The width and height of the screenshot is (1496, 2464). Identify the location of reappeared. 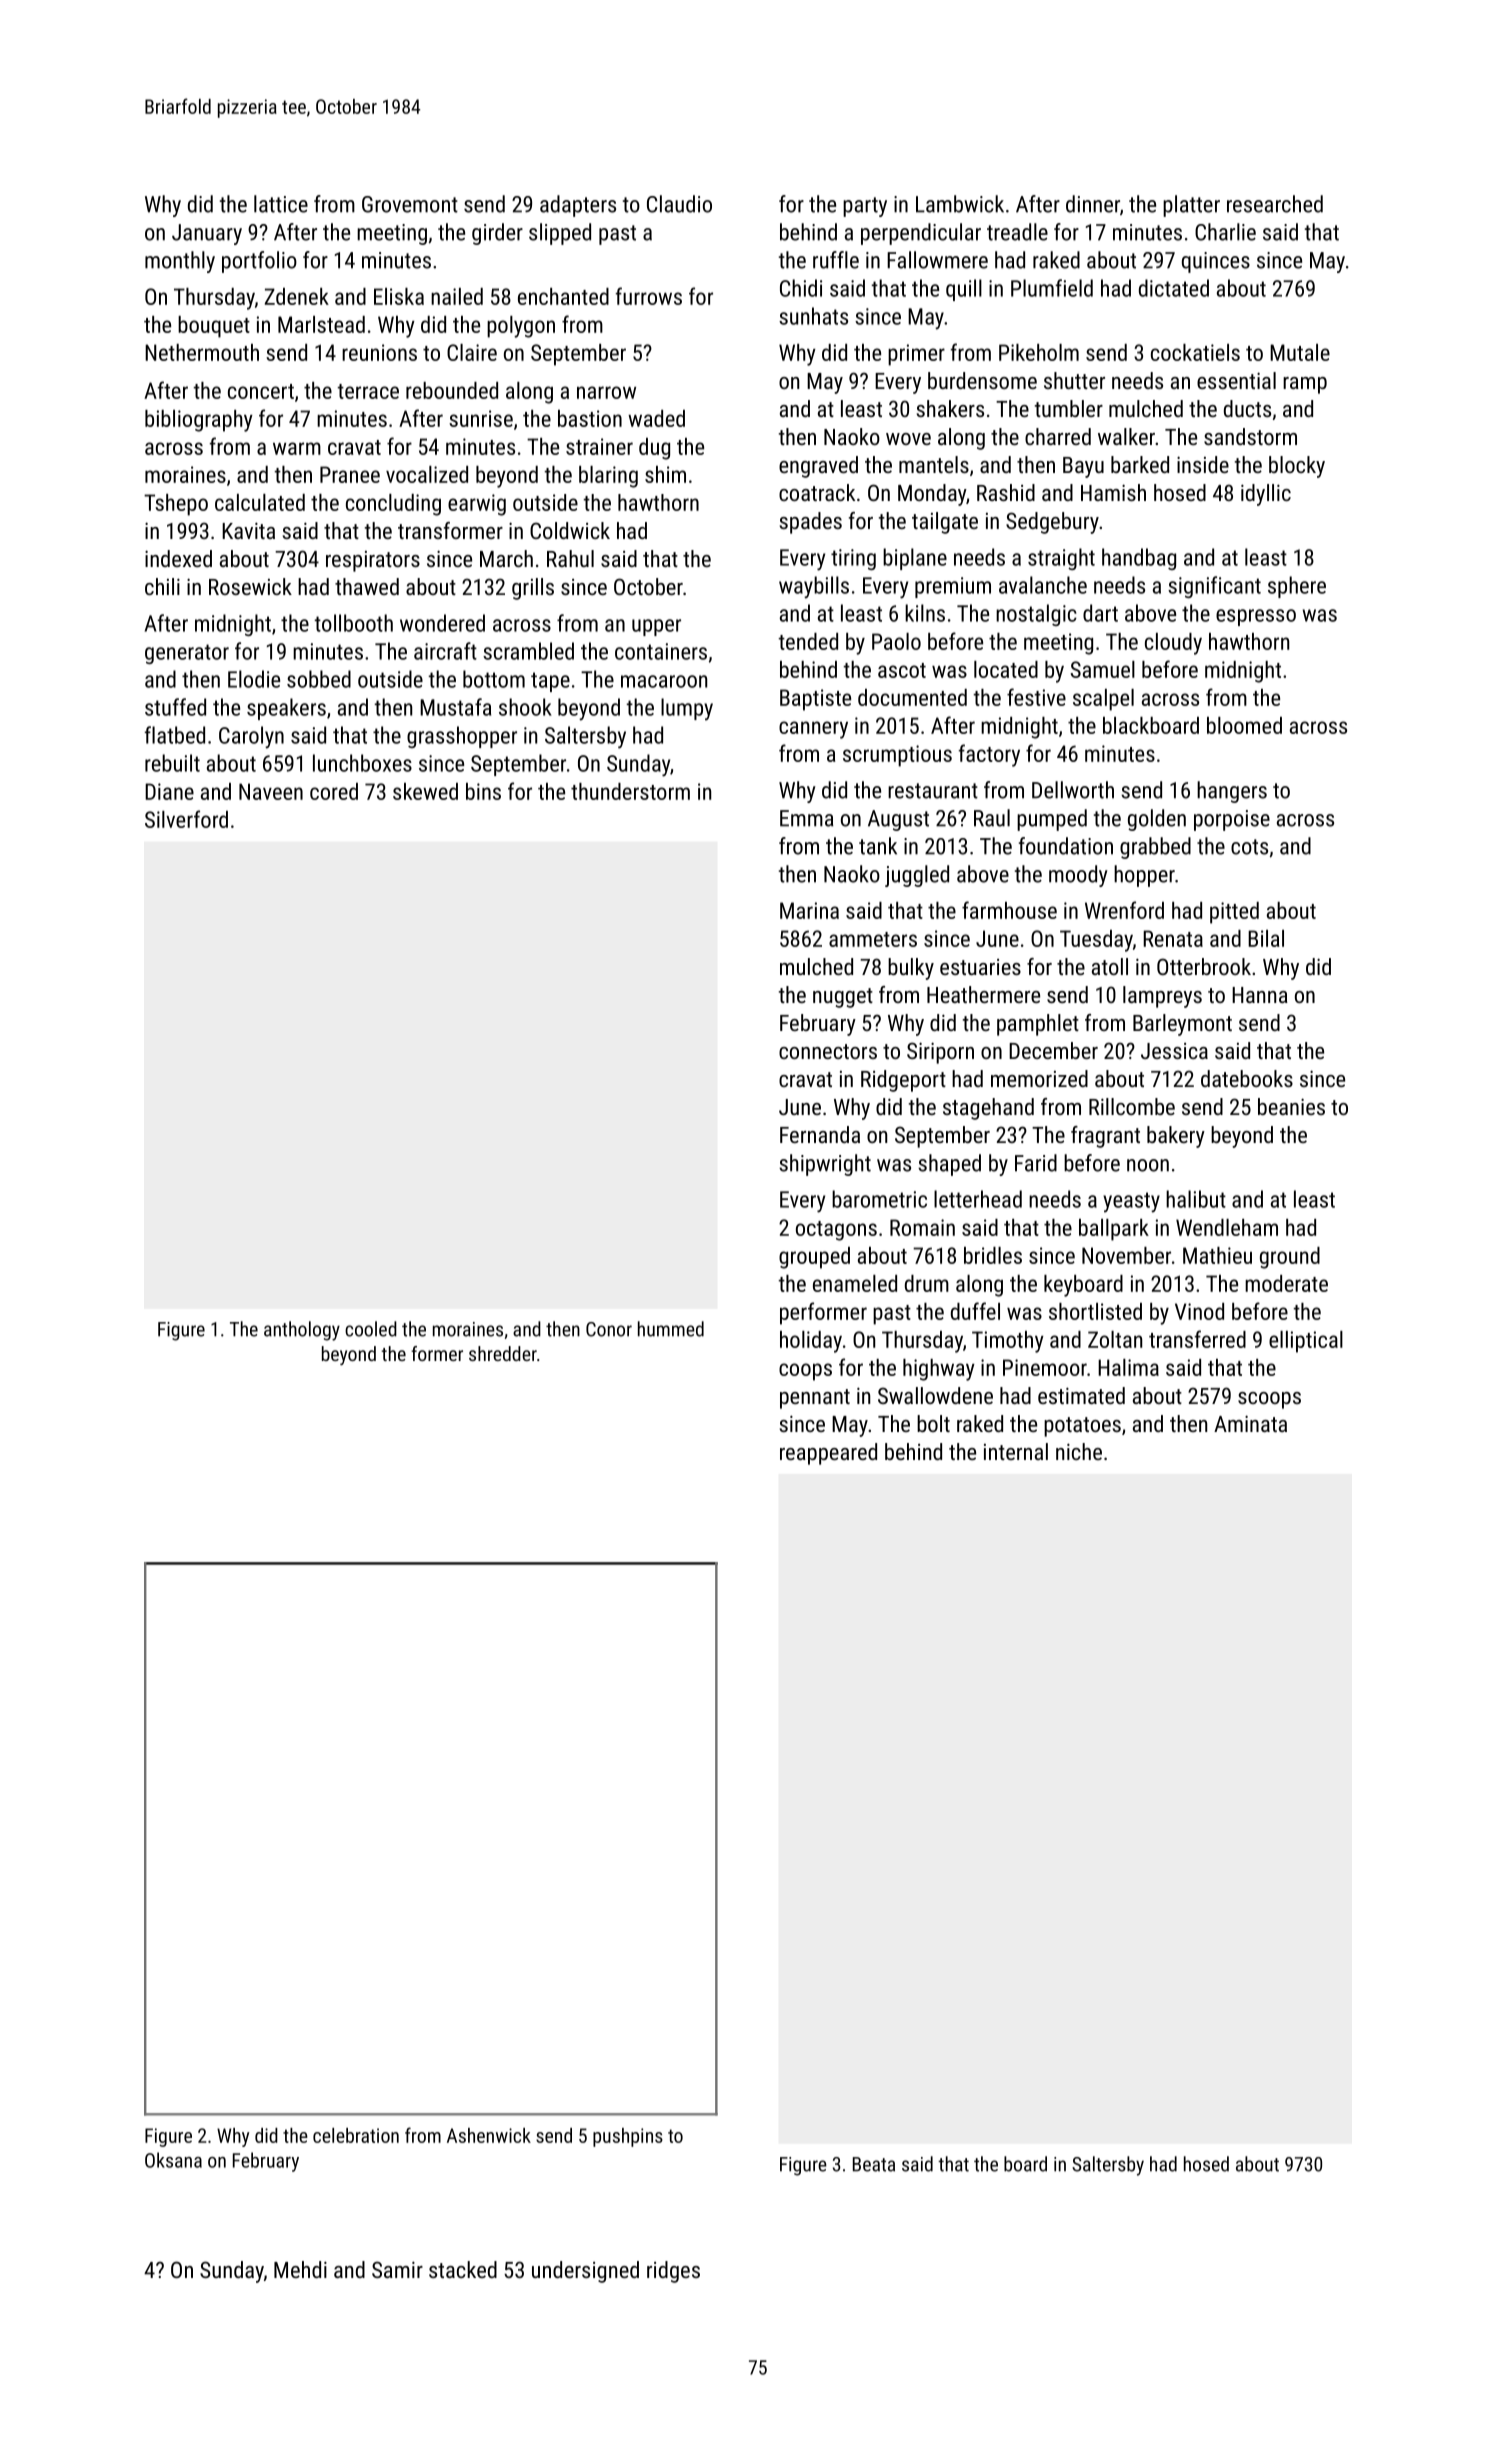
(828, 1454).
